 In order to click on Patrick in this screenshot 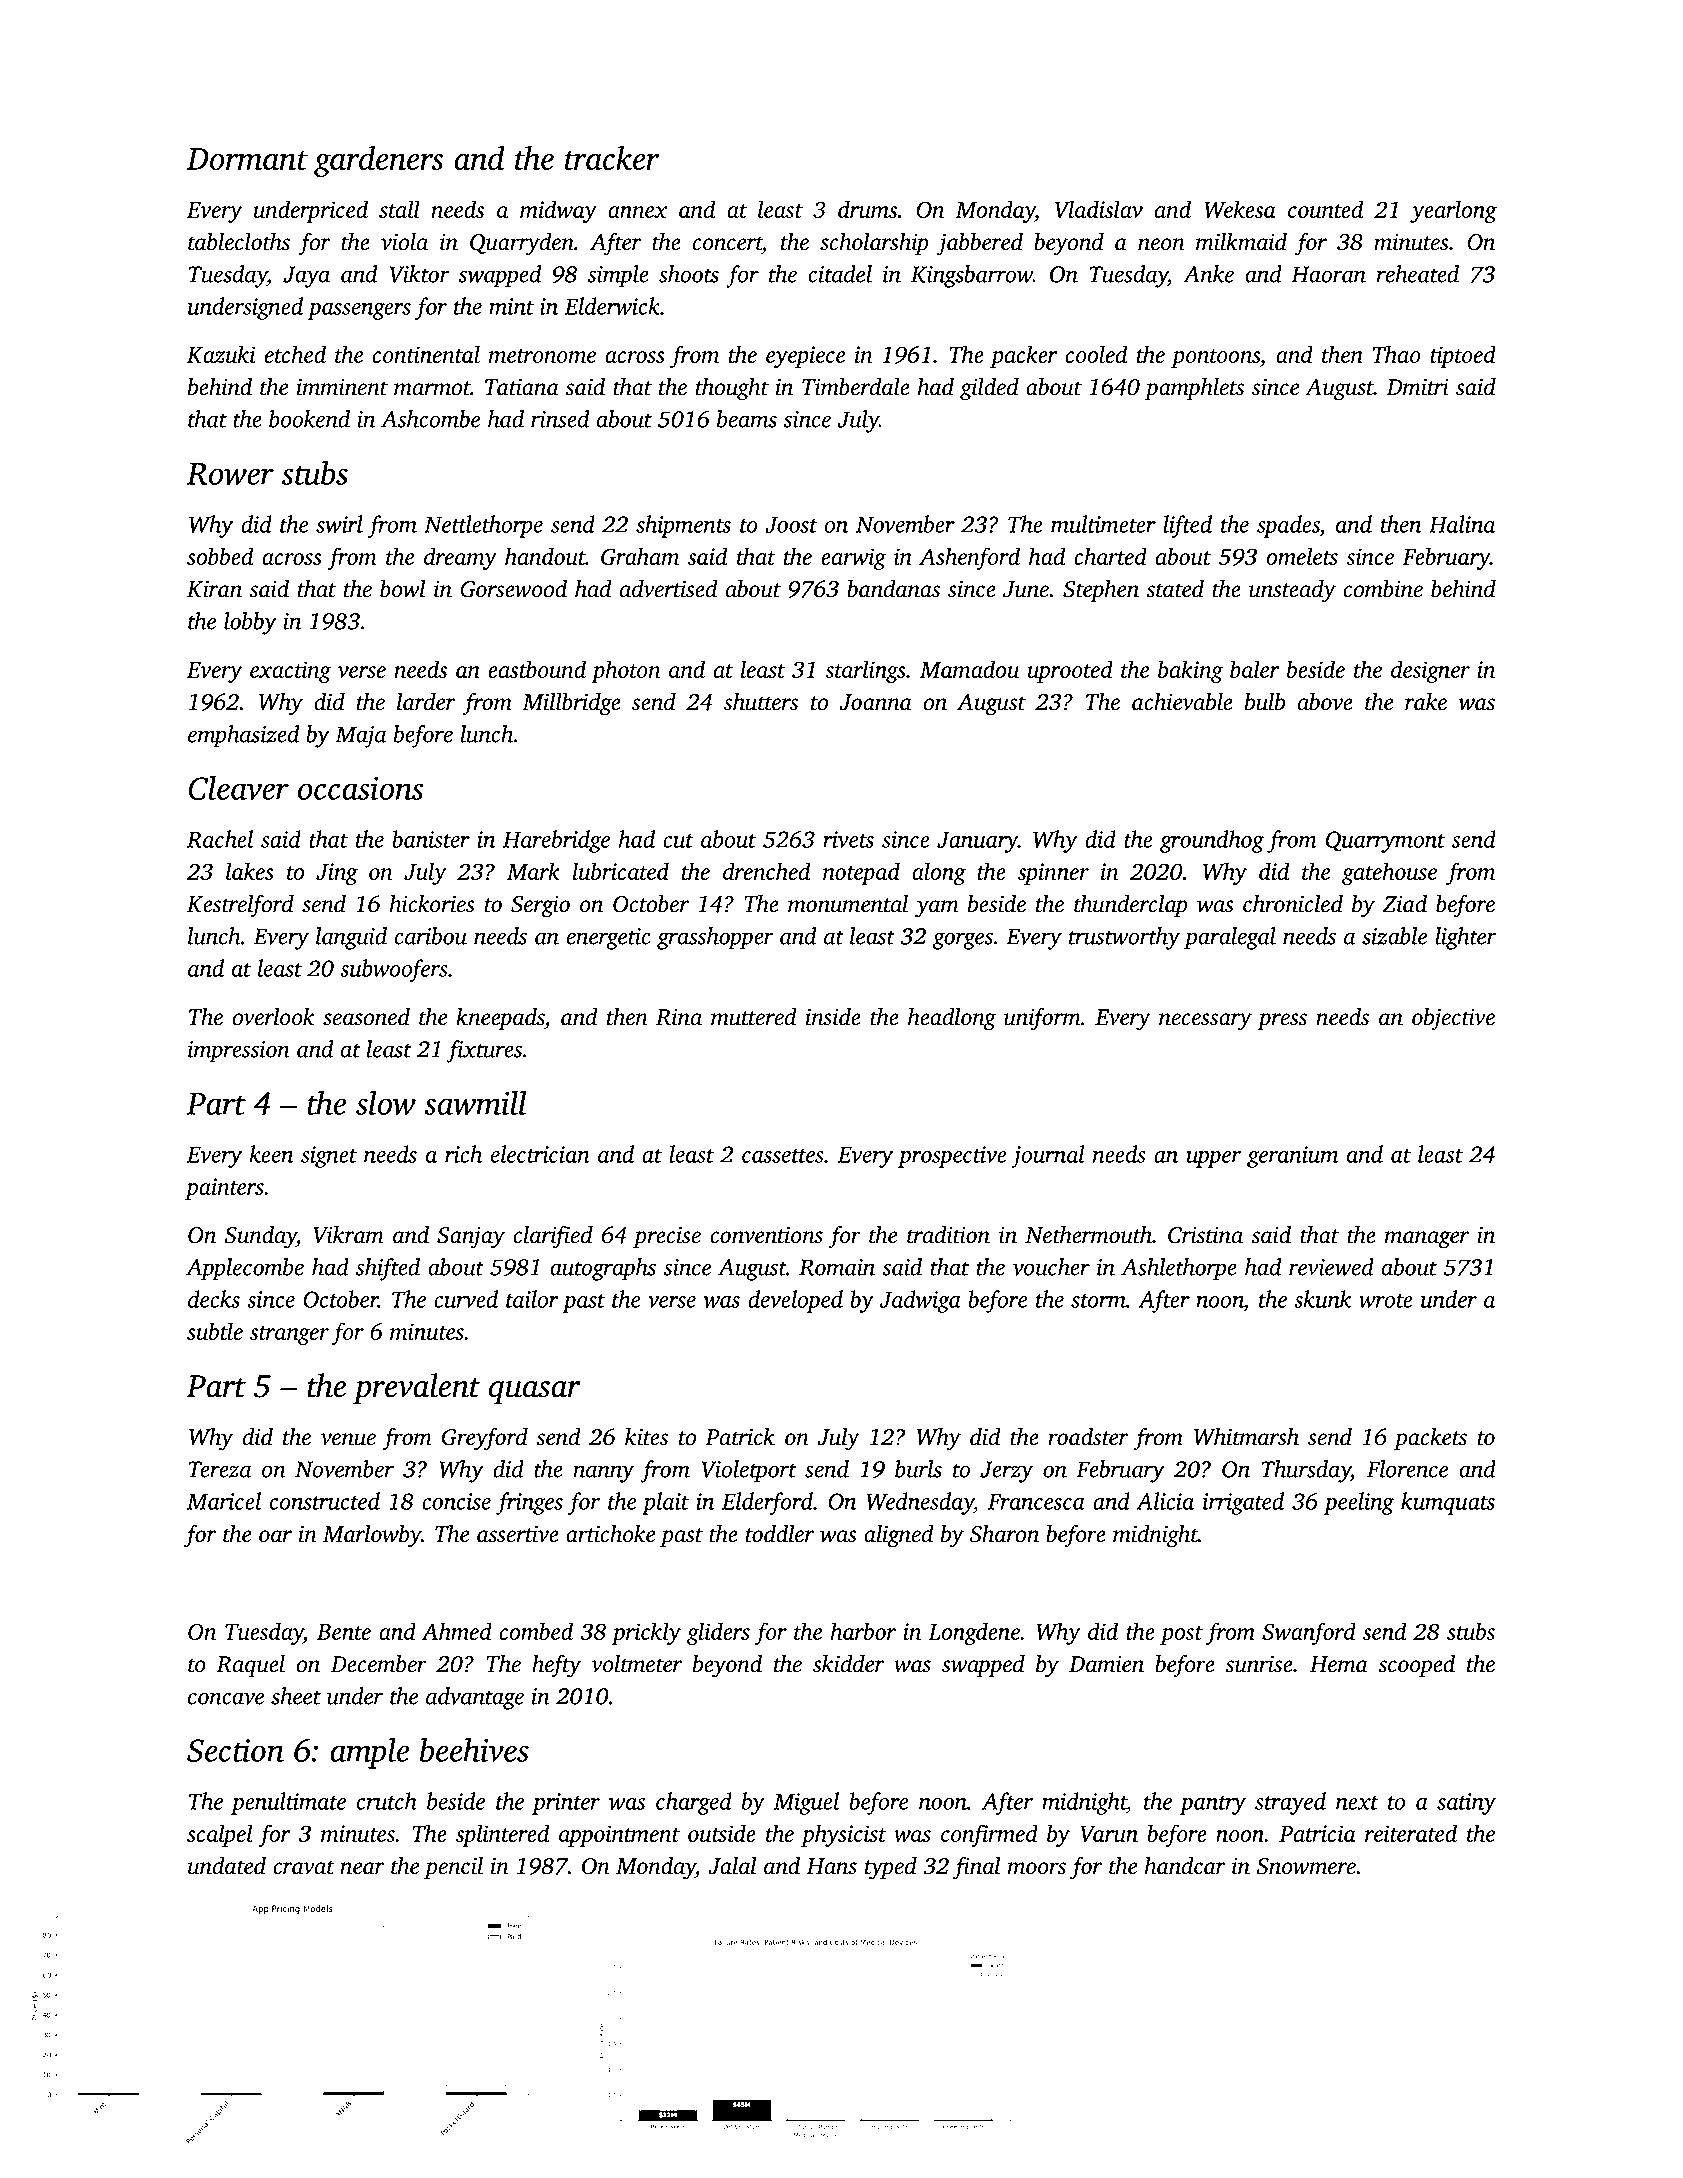, I will do `click(740, 1437)`.
